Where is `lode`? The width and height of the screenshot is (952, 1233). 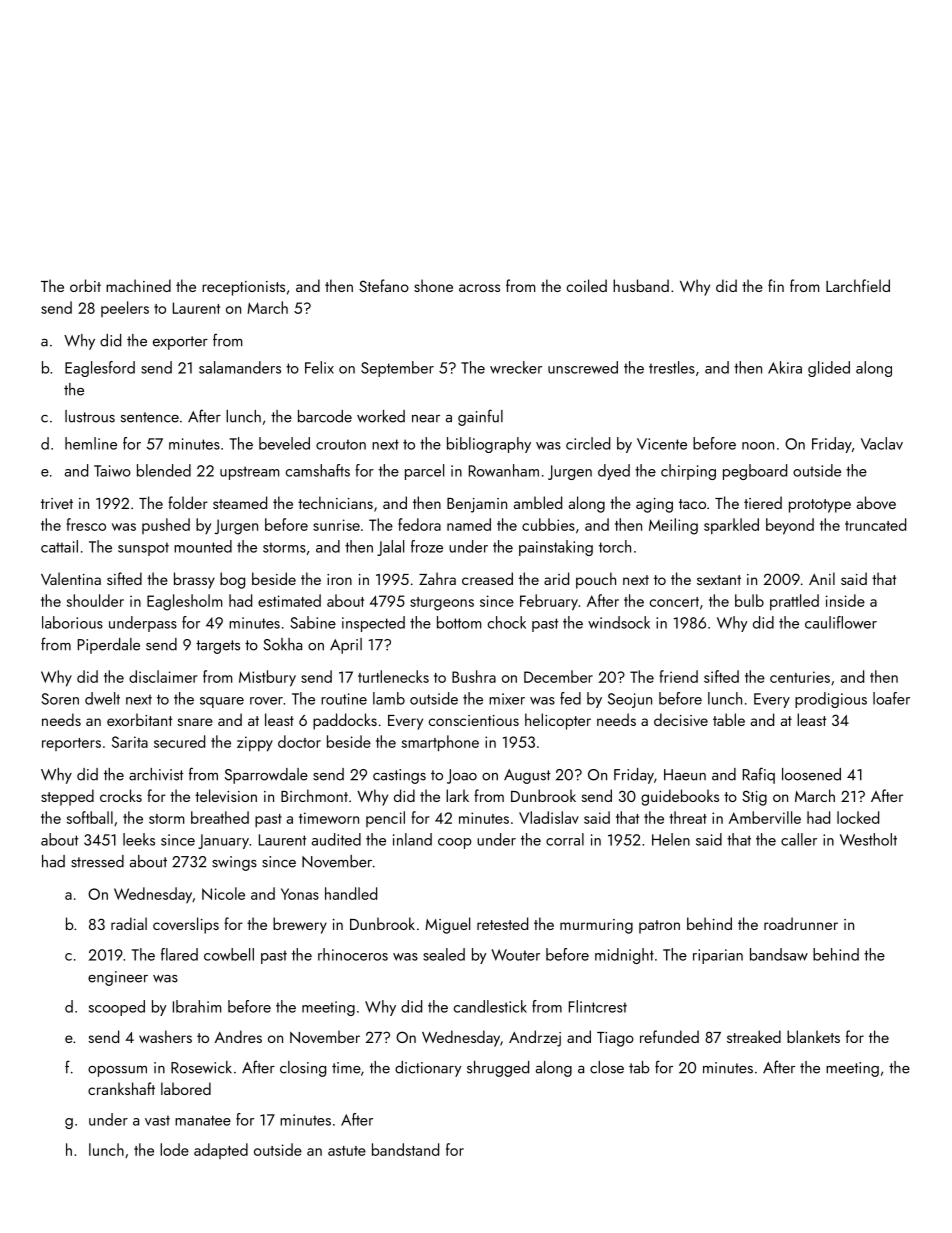 lode is located at coordinates (174, 1149).
